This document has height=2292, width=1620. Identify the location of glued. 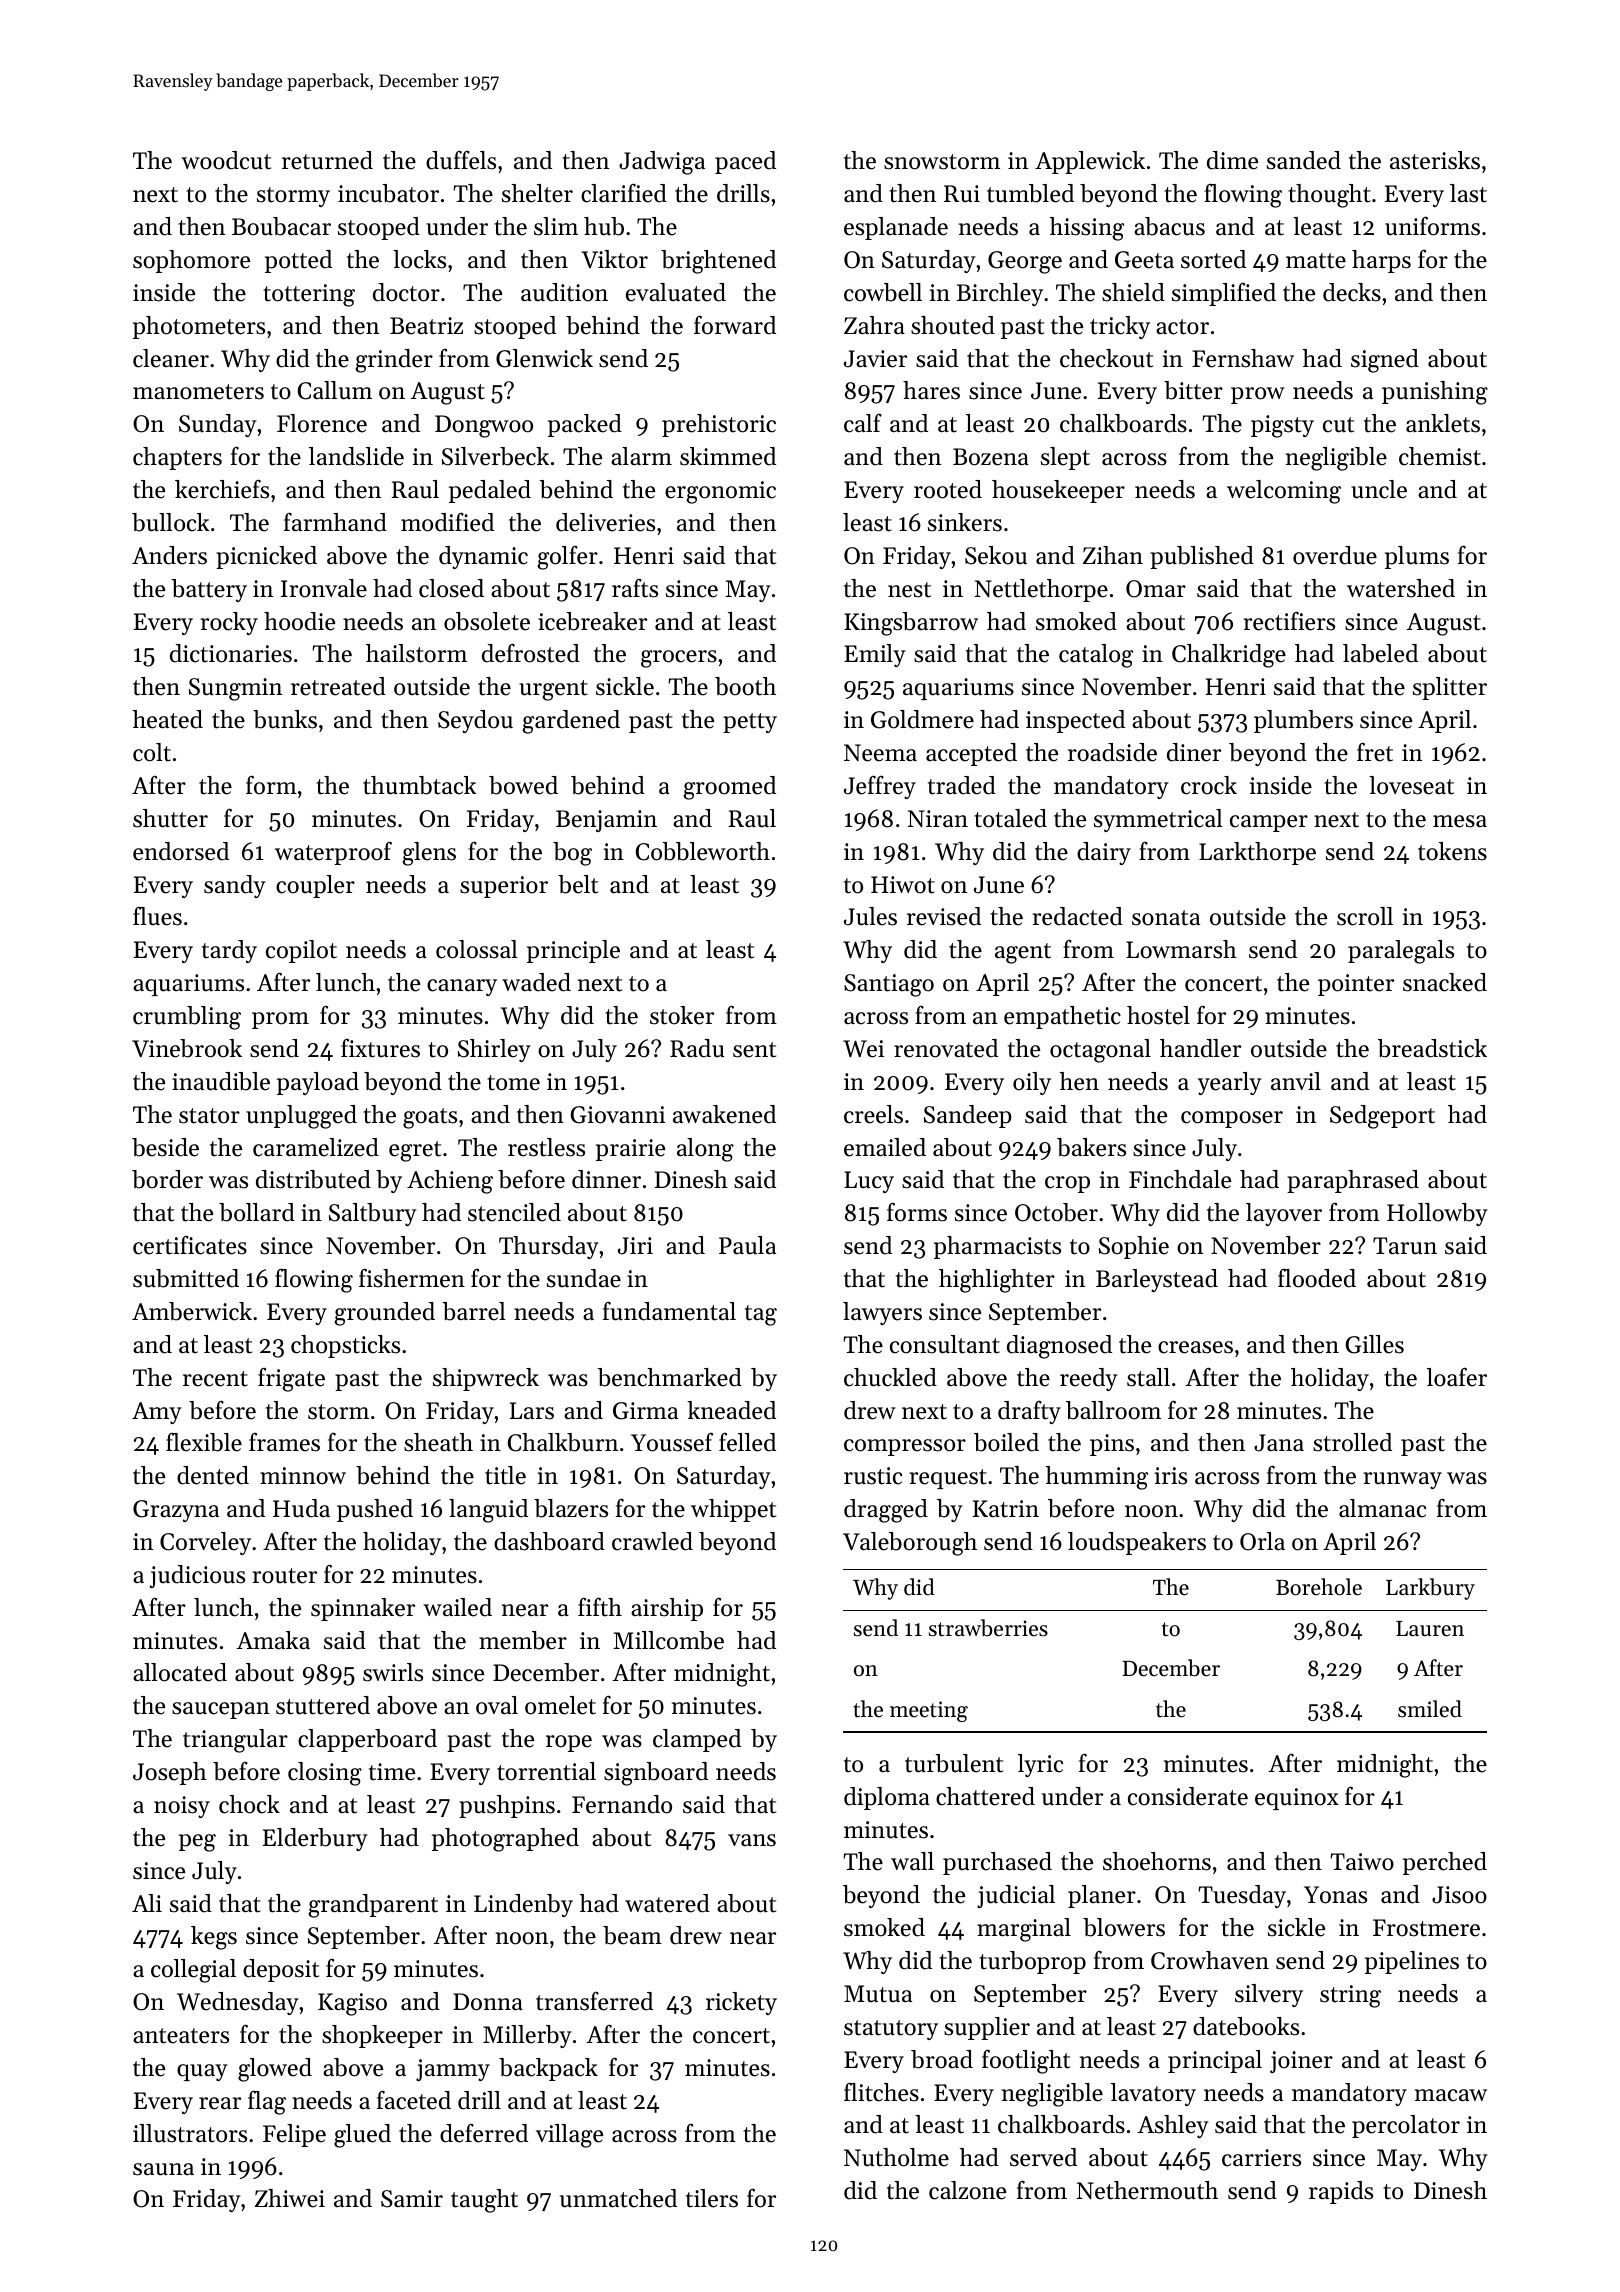
(362, 2136).
